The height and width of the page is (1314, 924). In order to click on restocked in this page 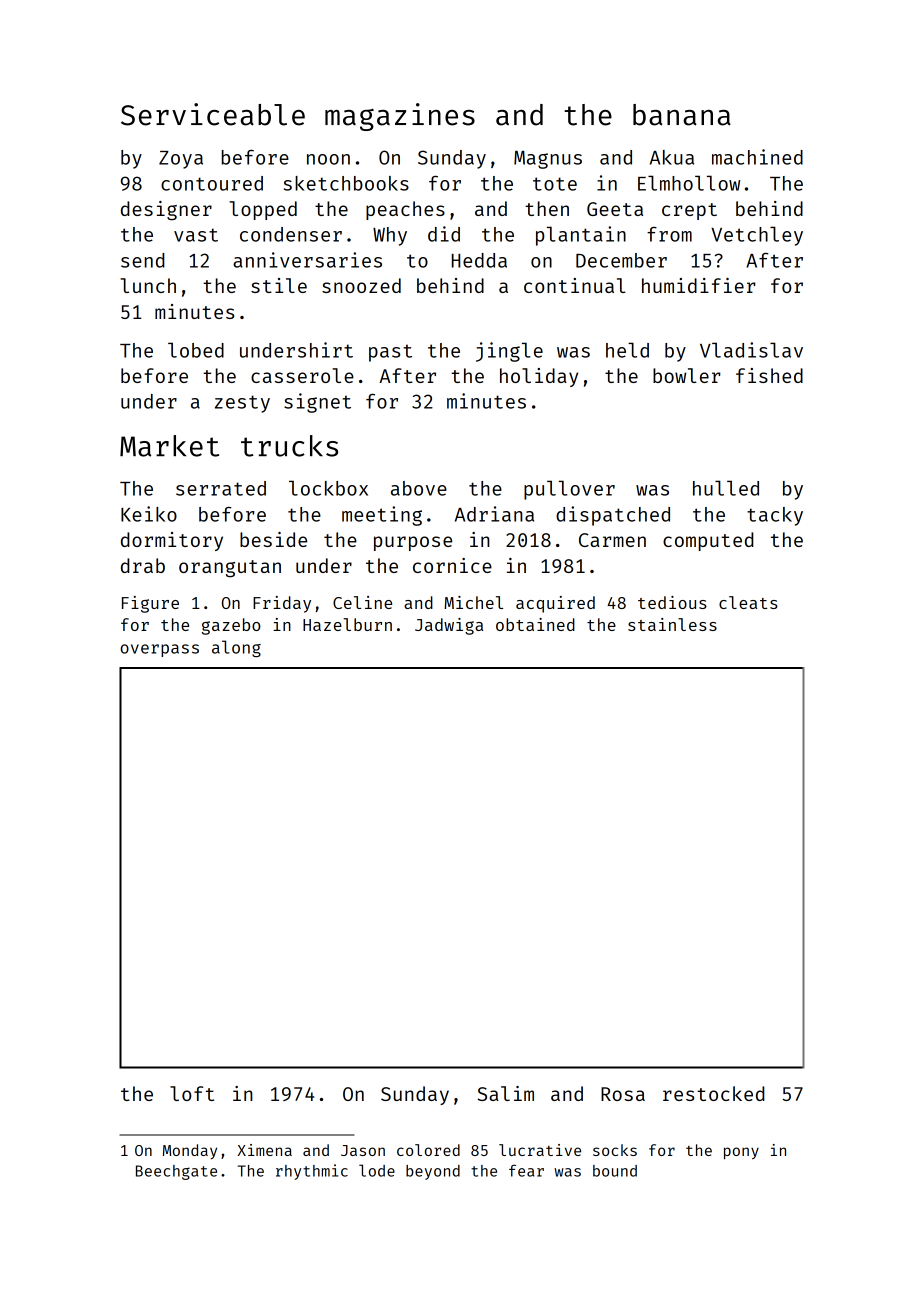, I will do `click(713, 1093)`.
